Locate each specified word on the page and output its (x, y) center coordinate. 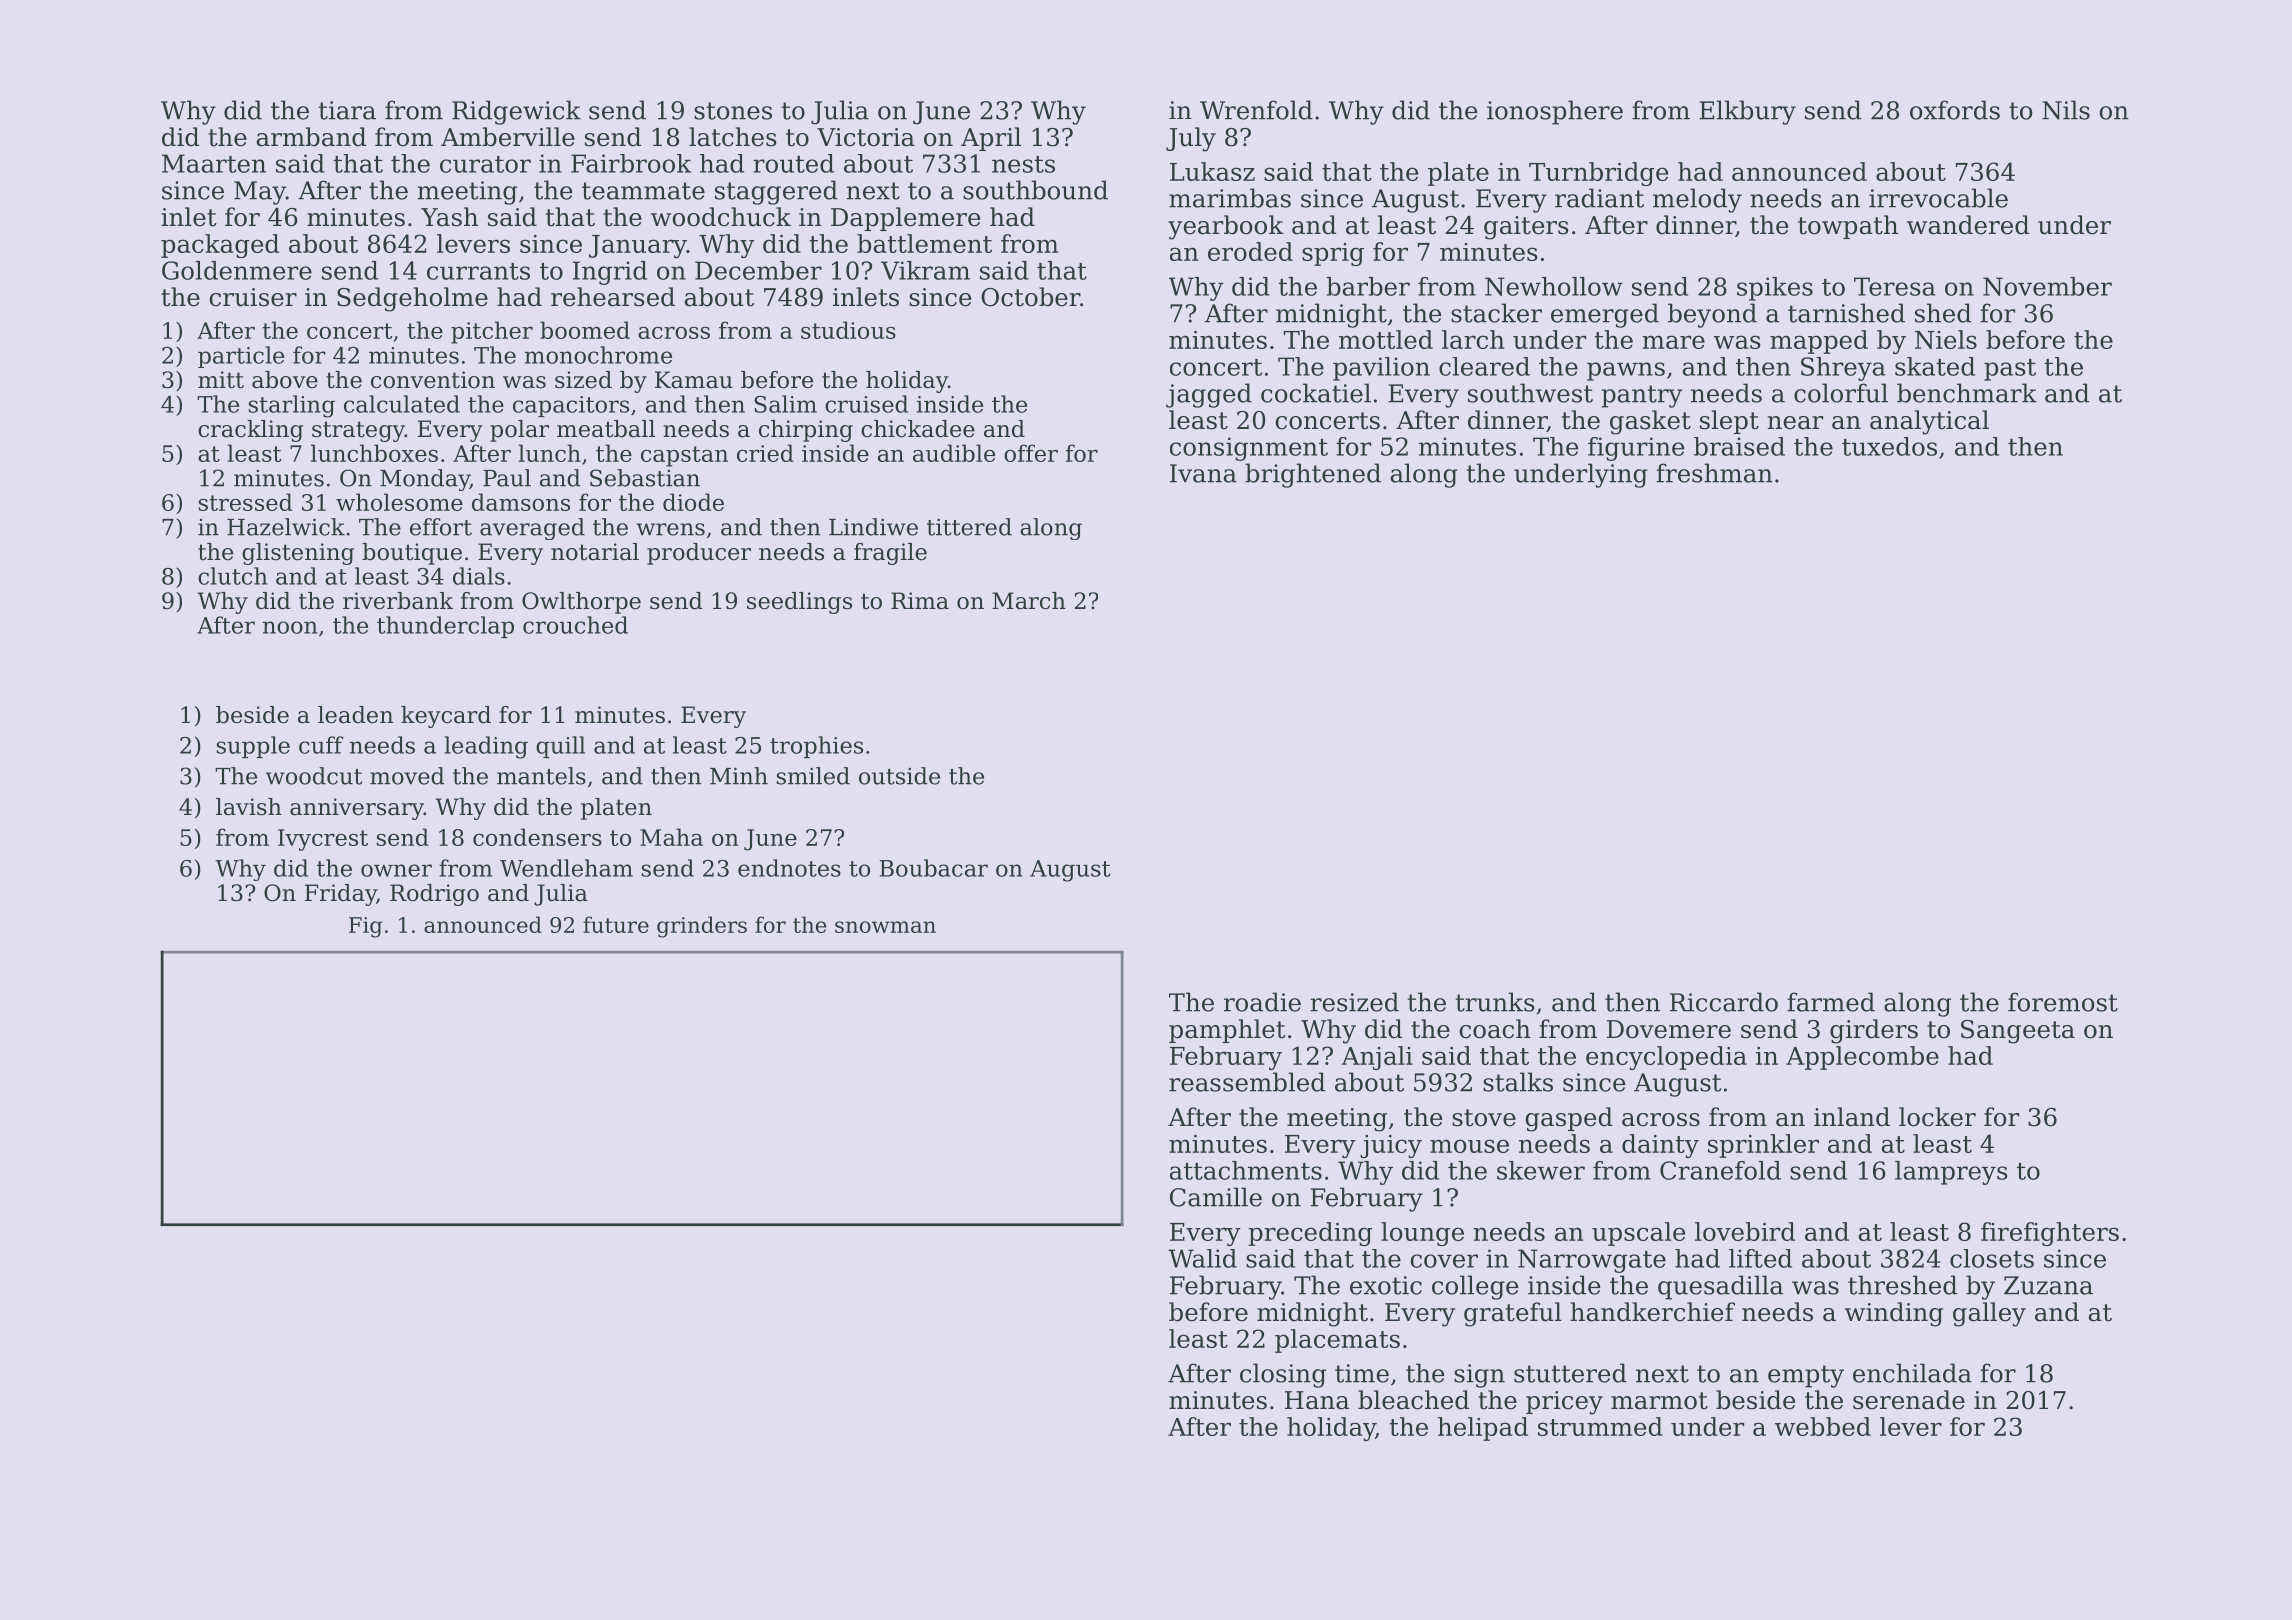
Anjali (1377, 1058)
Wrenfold (1256, 110)
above (285, 380)
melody (1697, 200)
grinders (702, 927)
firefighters (2050, 1234)
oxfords (1955, 110)
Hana (1317, 1400)
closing (1283, 1375)
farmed (1831, 1002)
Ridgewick (516, 112)
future (616, 924)
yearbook (1226, 227)
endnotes (789, 868)
